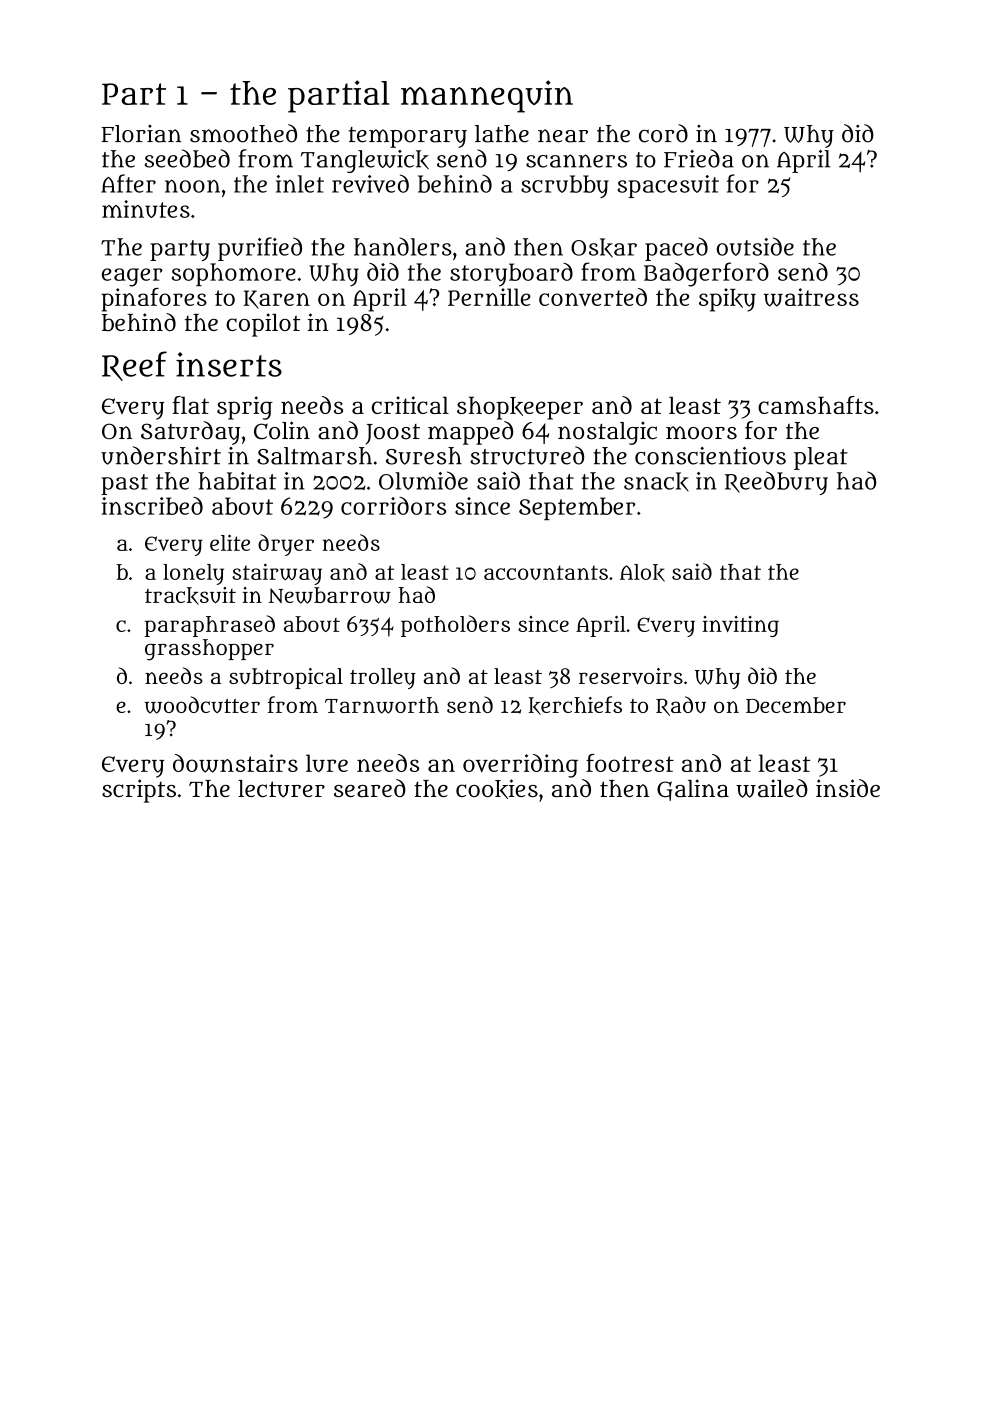 The image size is (986, 1428). What do you see at coordinates (520, 408) in the screenshot?
I see `shopkeeper` at bounding box center [520, 408].
